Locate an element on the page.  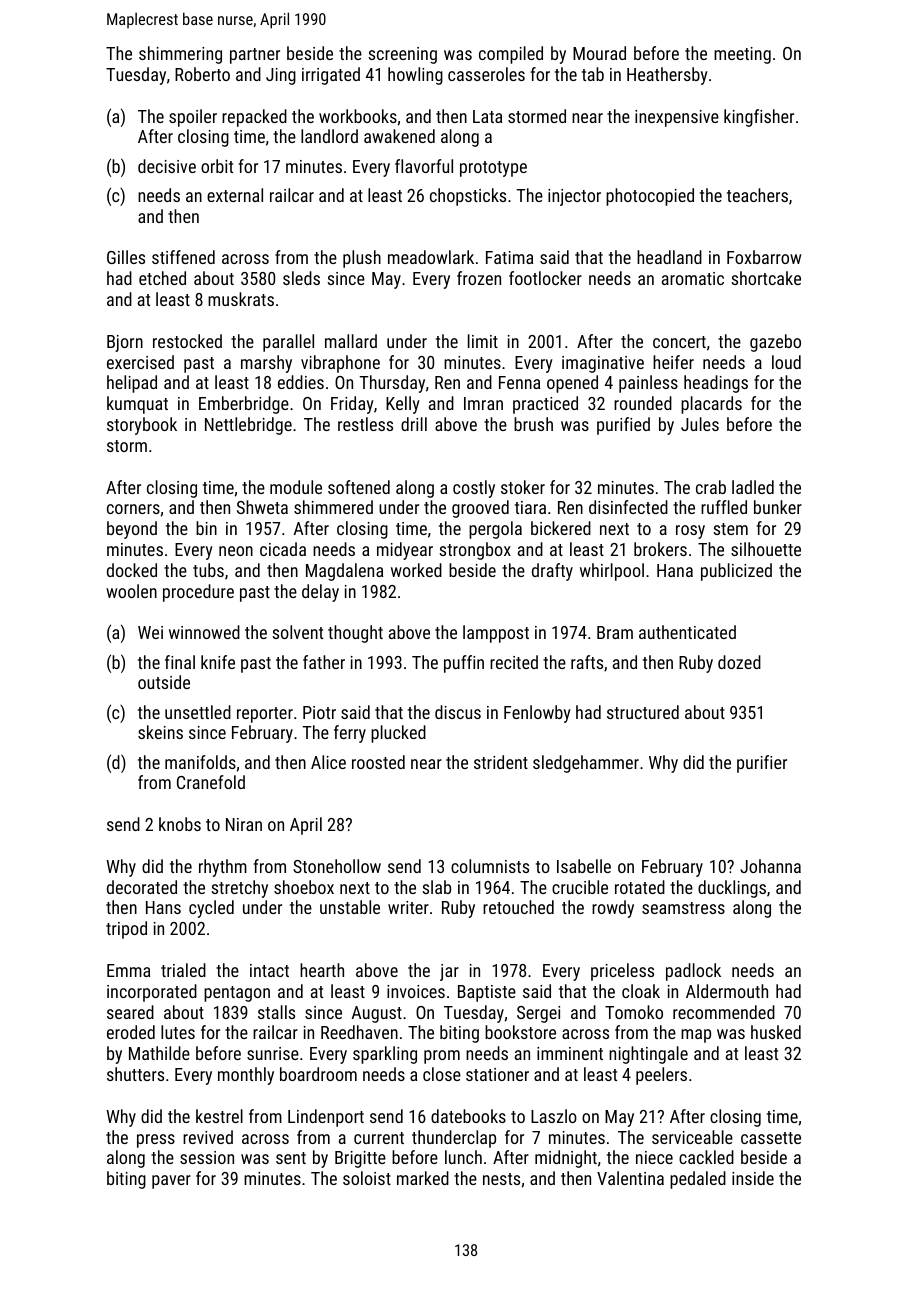
cicada is located at coordinates (283, 549).
